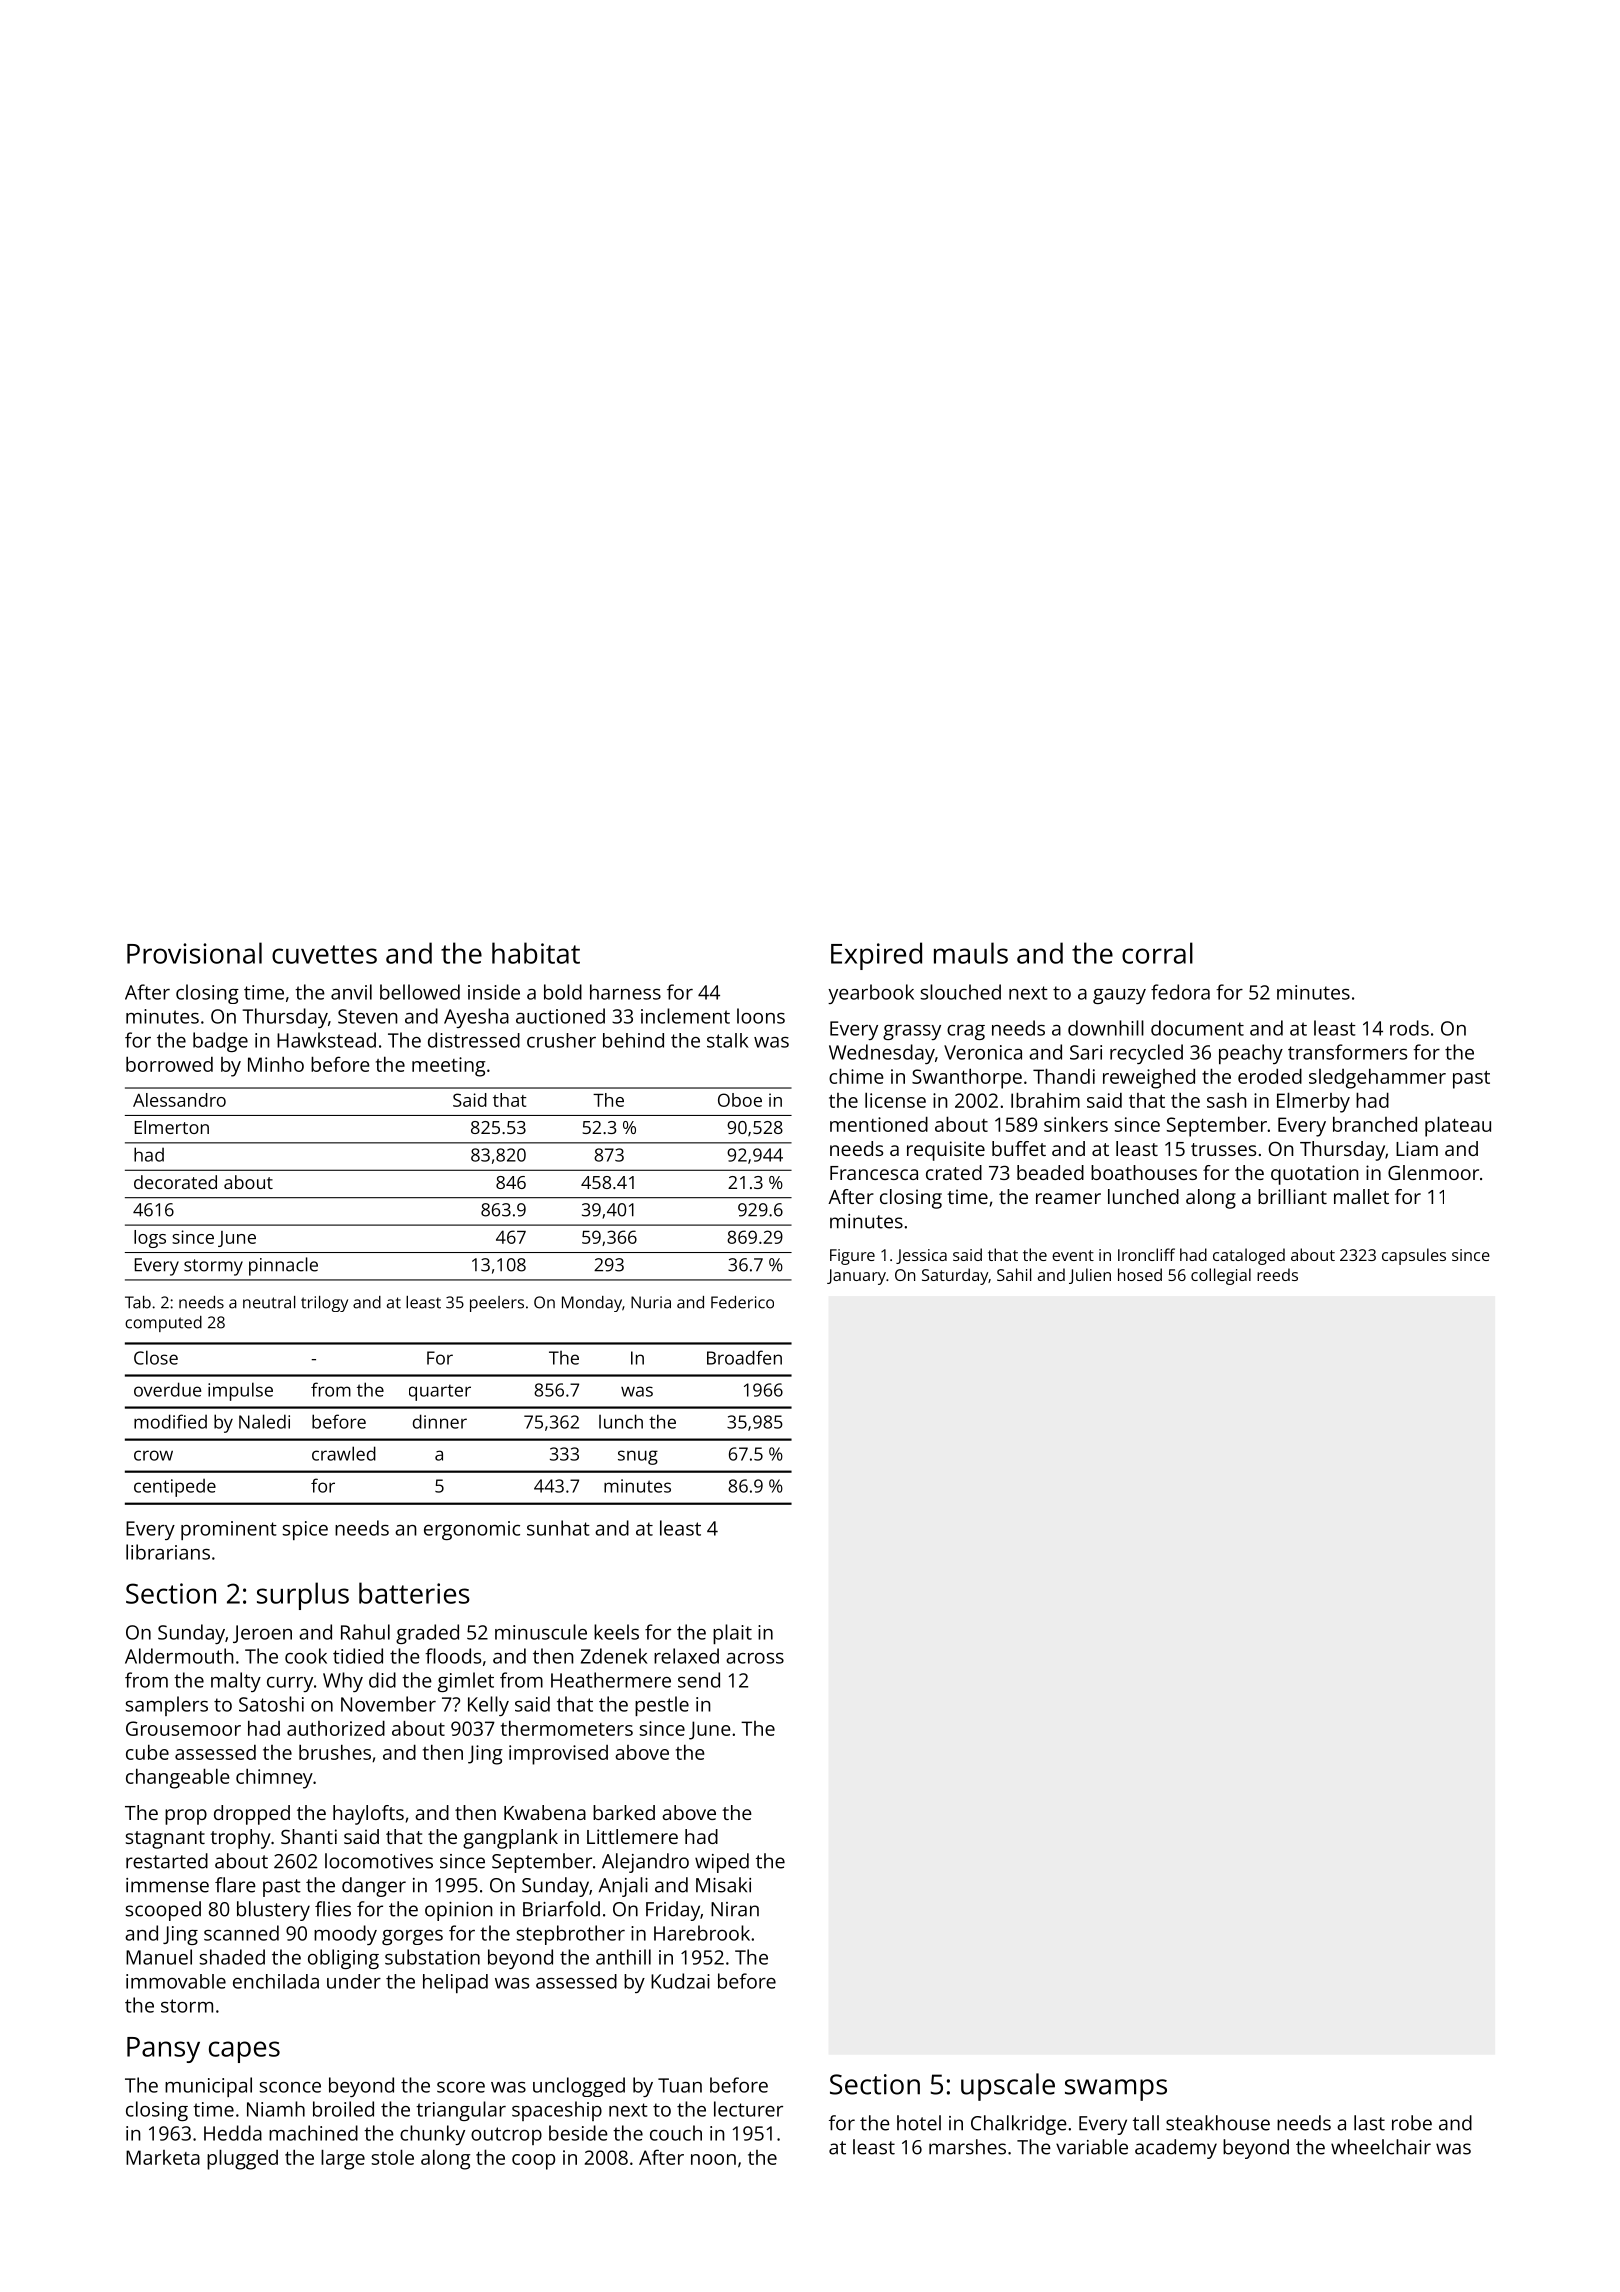  Describe the element at coordinates (354, 1981) in the image. I see `under` at that location.
